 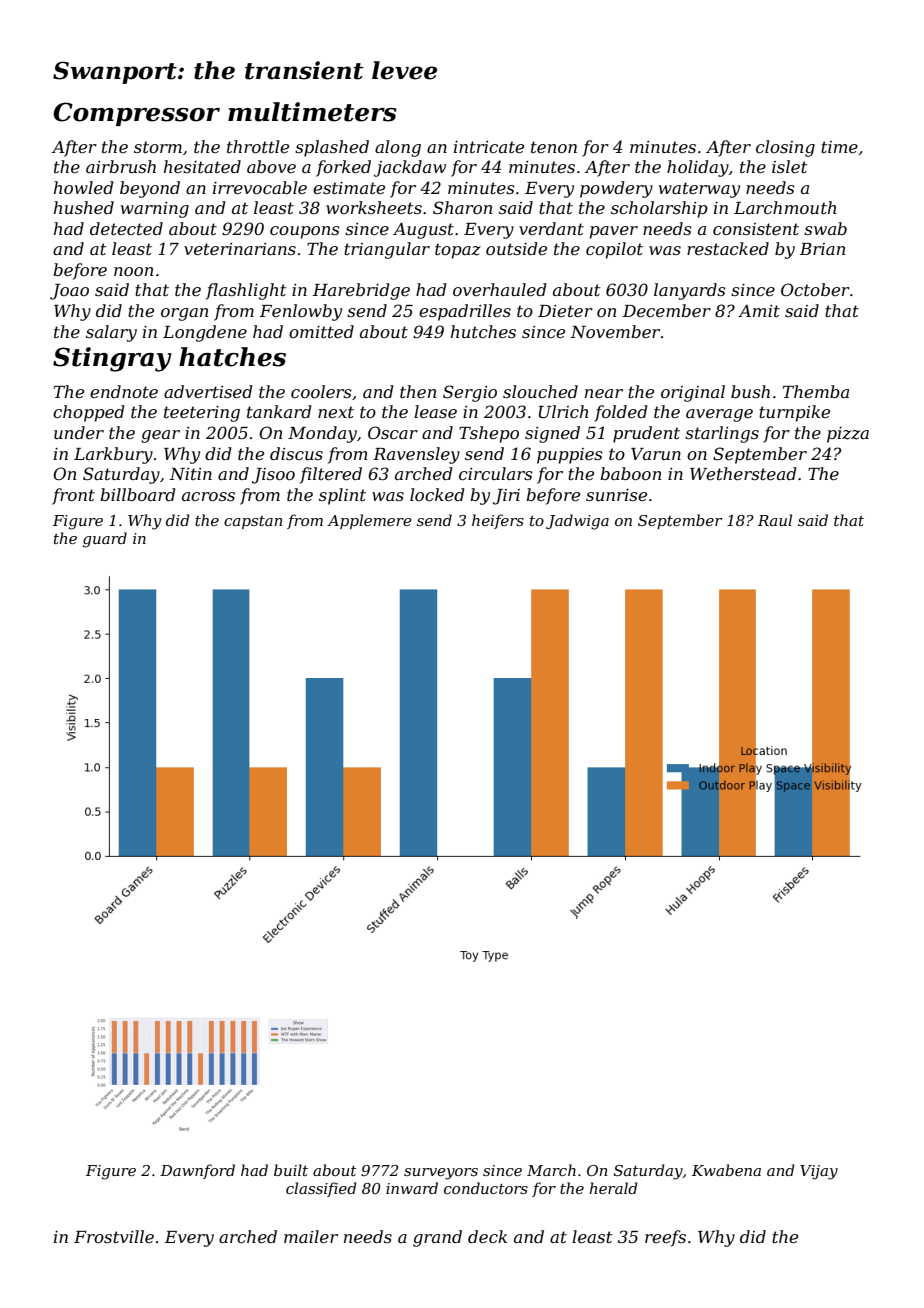 I want to click on heifers, so click(x=498, y=521).
